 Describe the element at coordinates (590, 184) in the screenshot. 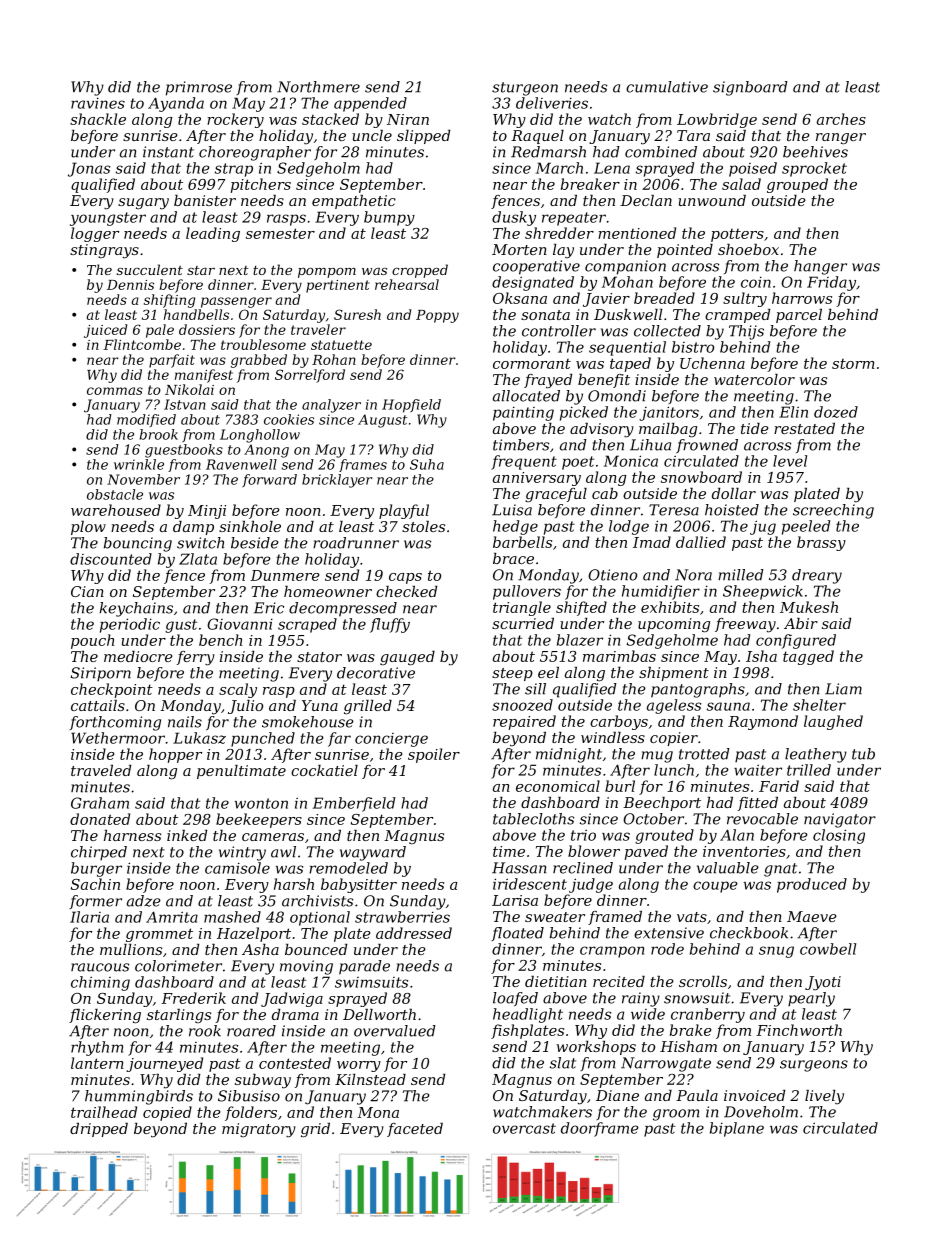

I see `breaker` at that location.
